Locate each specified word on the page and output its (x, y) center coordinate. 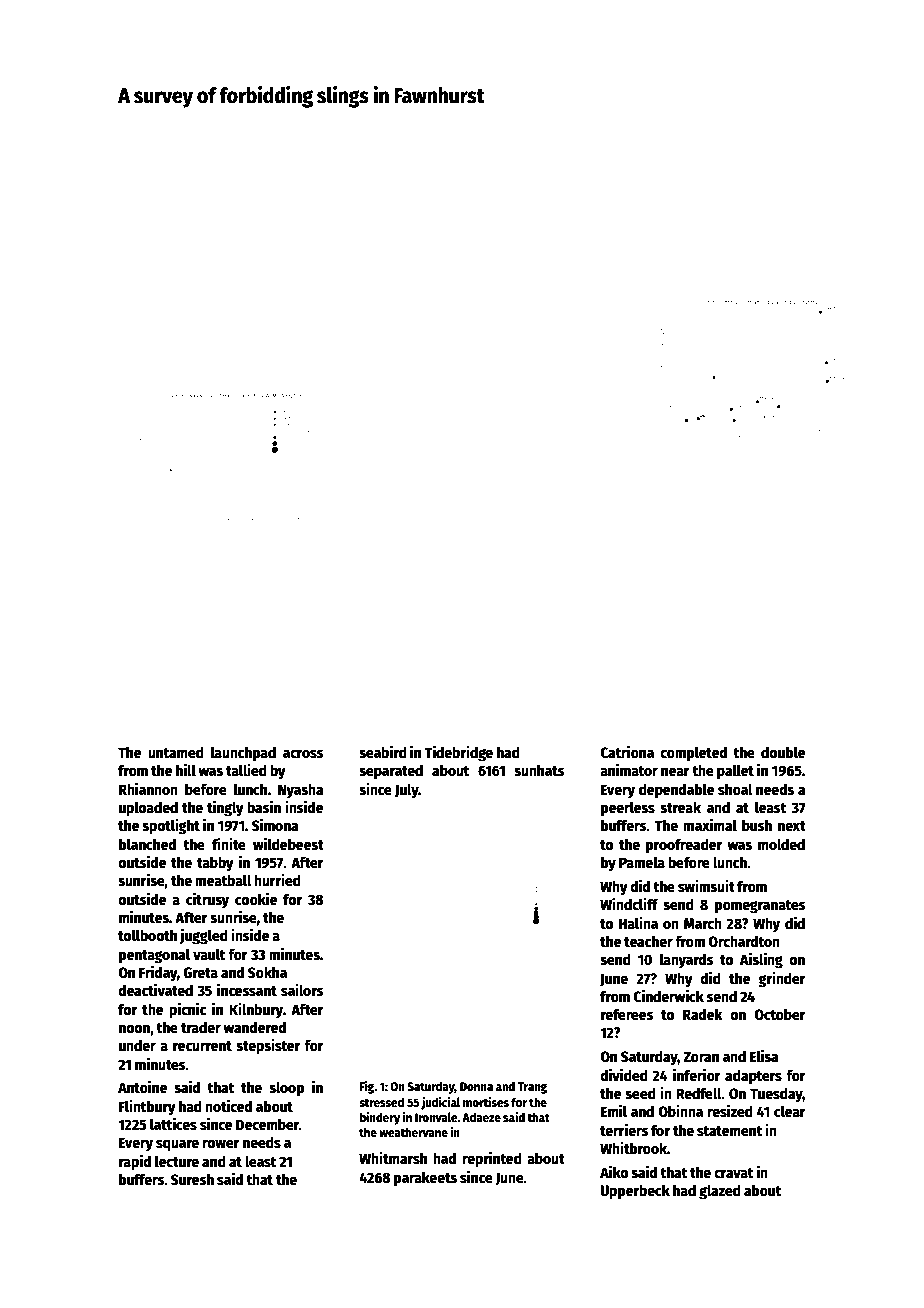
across (303, 753)
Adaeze (481, 1117)
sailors (302, 990)
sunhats (539, 770)
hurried (277, 880)
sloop (287, 1089)
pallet (735, 771)
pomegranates (760, 907)
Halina (638, 923)
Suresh (192, 1179)
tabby (215, 864)
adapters (753, 1076)
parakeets (425, 1179)
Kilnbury (256, 1010)
